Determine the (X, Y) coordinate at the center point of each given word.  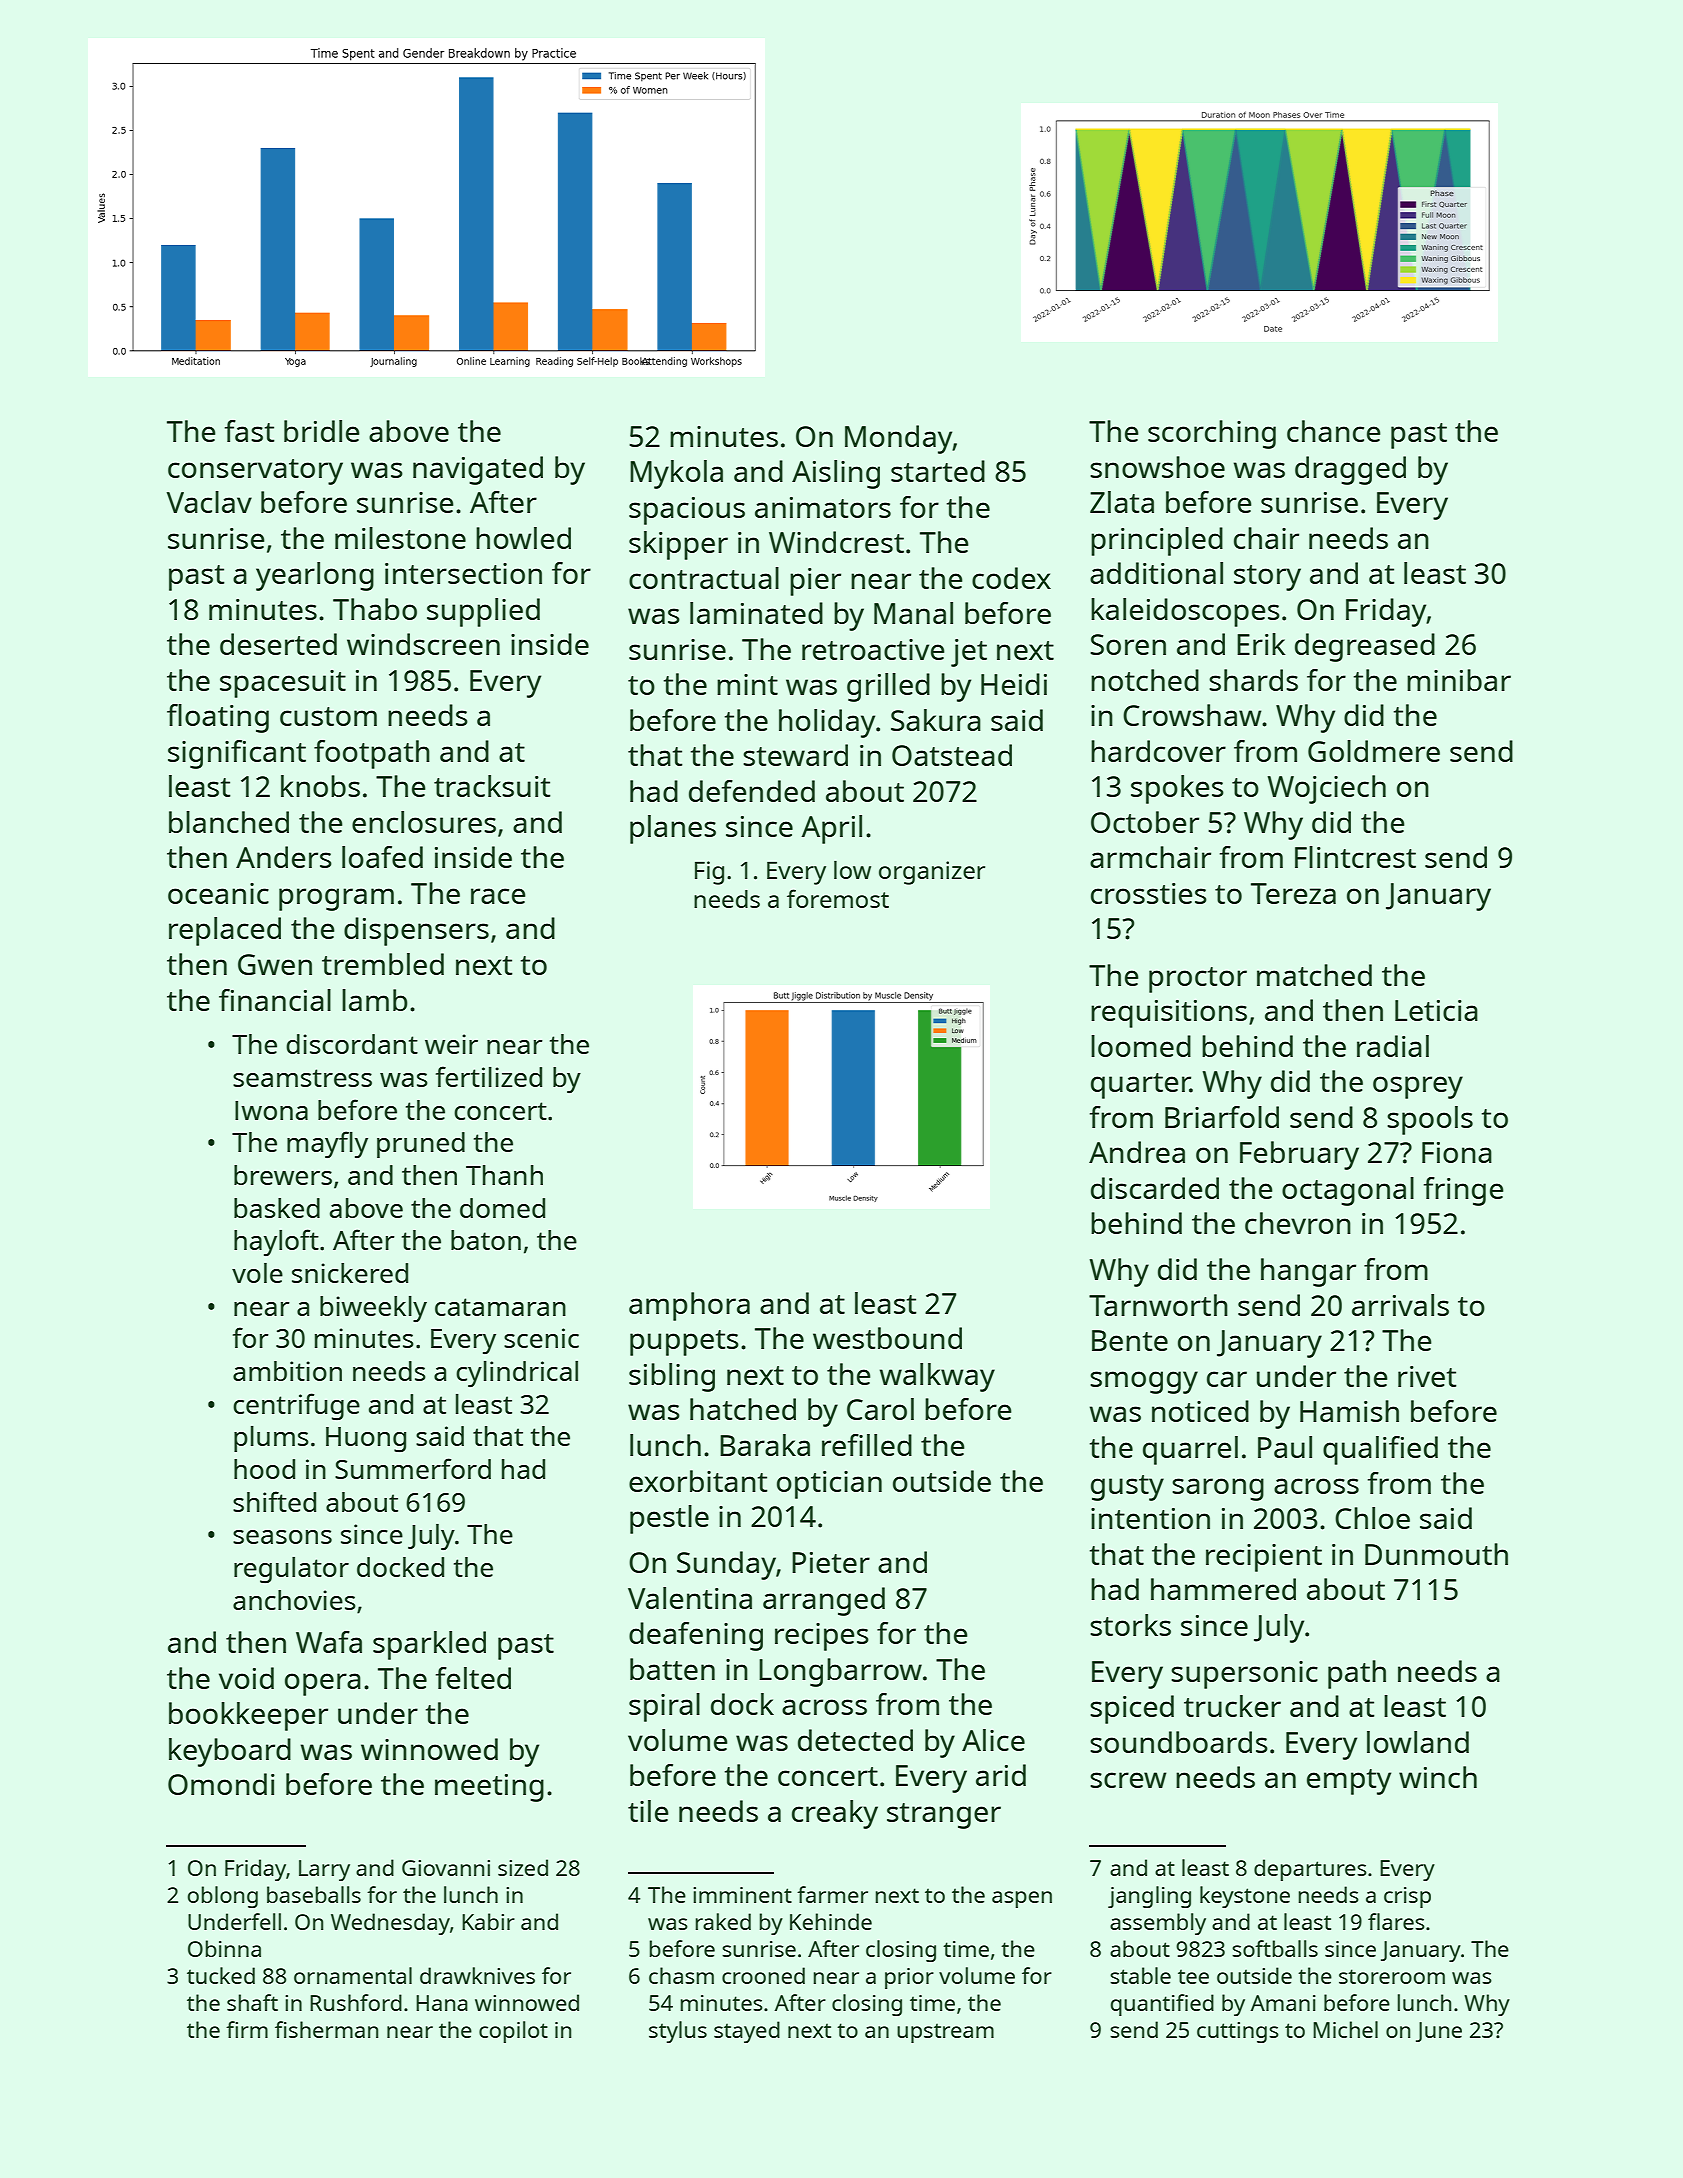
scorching (1212, 434)
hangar (1308, 1272)
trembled (383, 964)
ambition (287, 1371)
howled (523, 538)
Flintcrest (1355, 857)
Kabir (488, 1921)
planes (673, 829)
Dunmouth (1436, 1554)
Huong (366, 1439)
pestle (669, 1519)
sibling (672, 1377)
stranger (944, 1816)
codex (1011, 578)
